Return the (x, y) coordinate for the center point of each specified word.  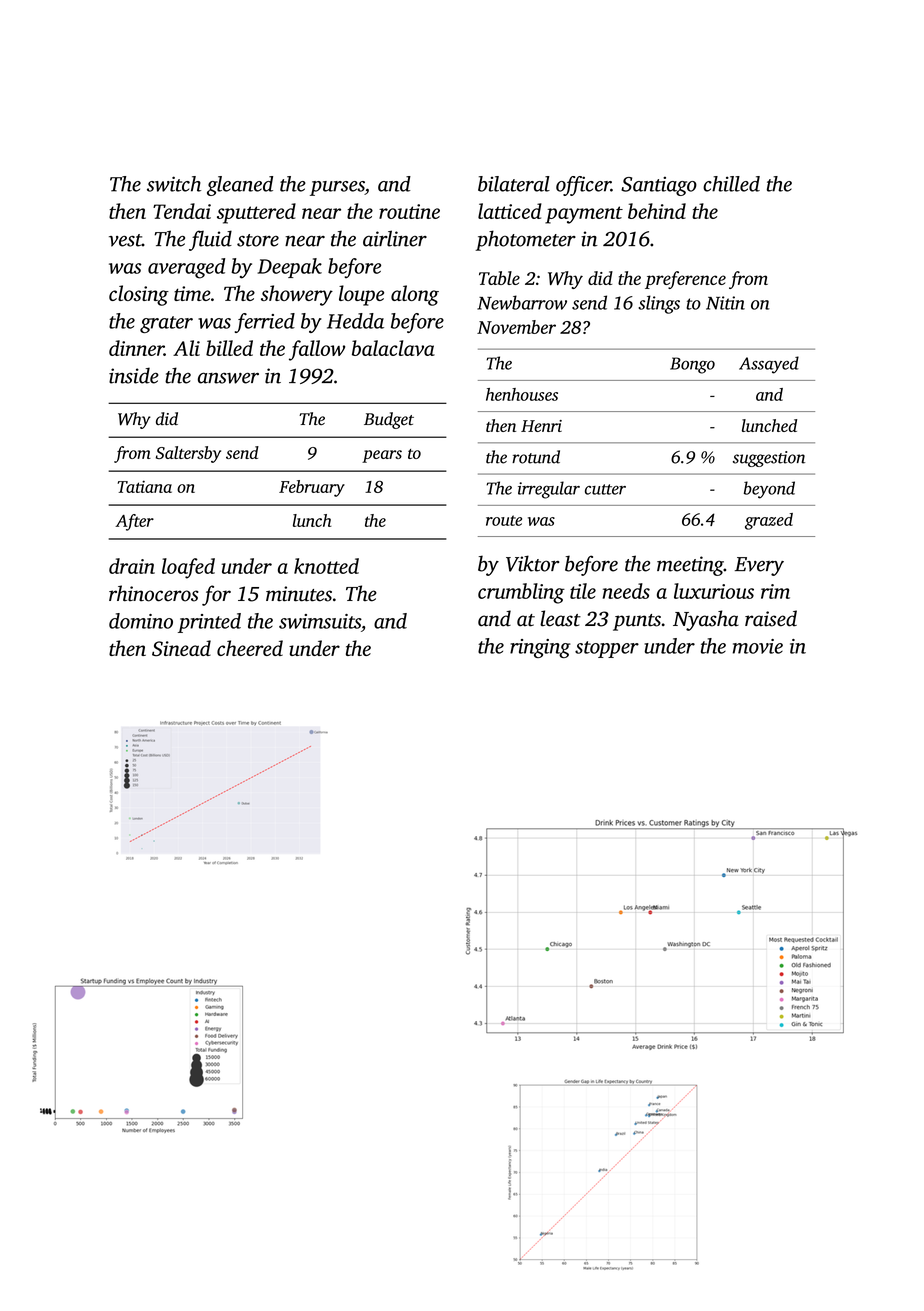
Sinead (181, 648)
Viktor (532, 563)
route (504, 520)
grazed (769, 521)
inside (134, 375)
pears (382, 456)
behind (657, 211)
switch (174, 184)
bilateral (514, 184)
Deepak (289, 268)
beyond (769, 490)
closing (139, 295)
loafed (188, 568)
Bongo (692, 365)
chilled (731, 184)
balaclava (393, 348)
